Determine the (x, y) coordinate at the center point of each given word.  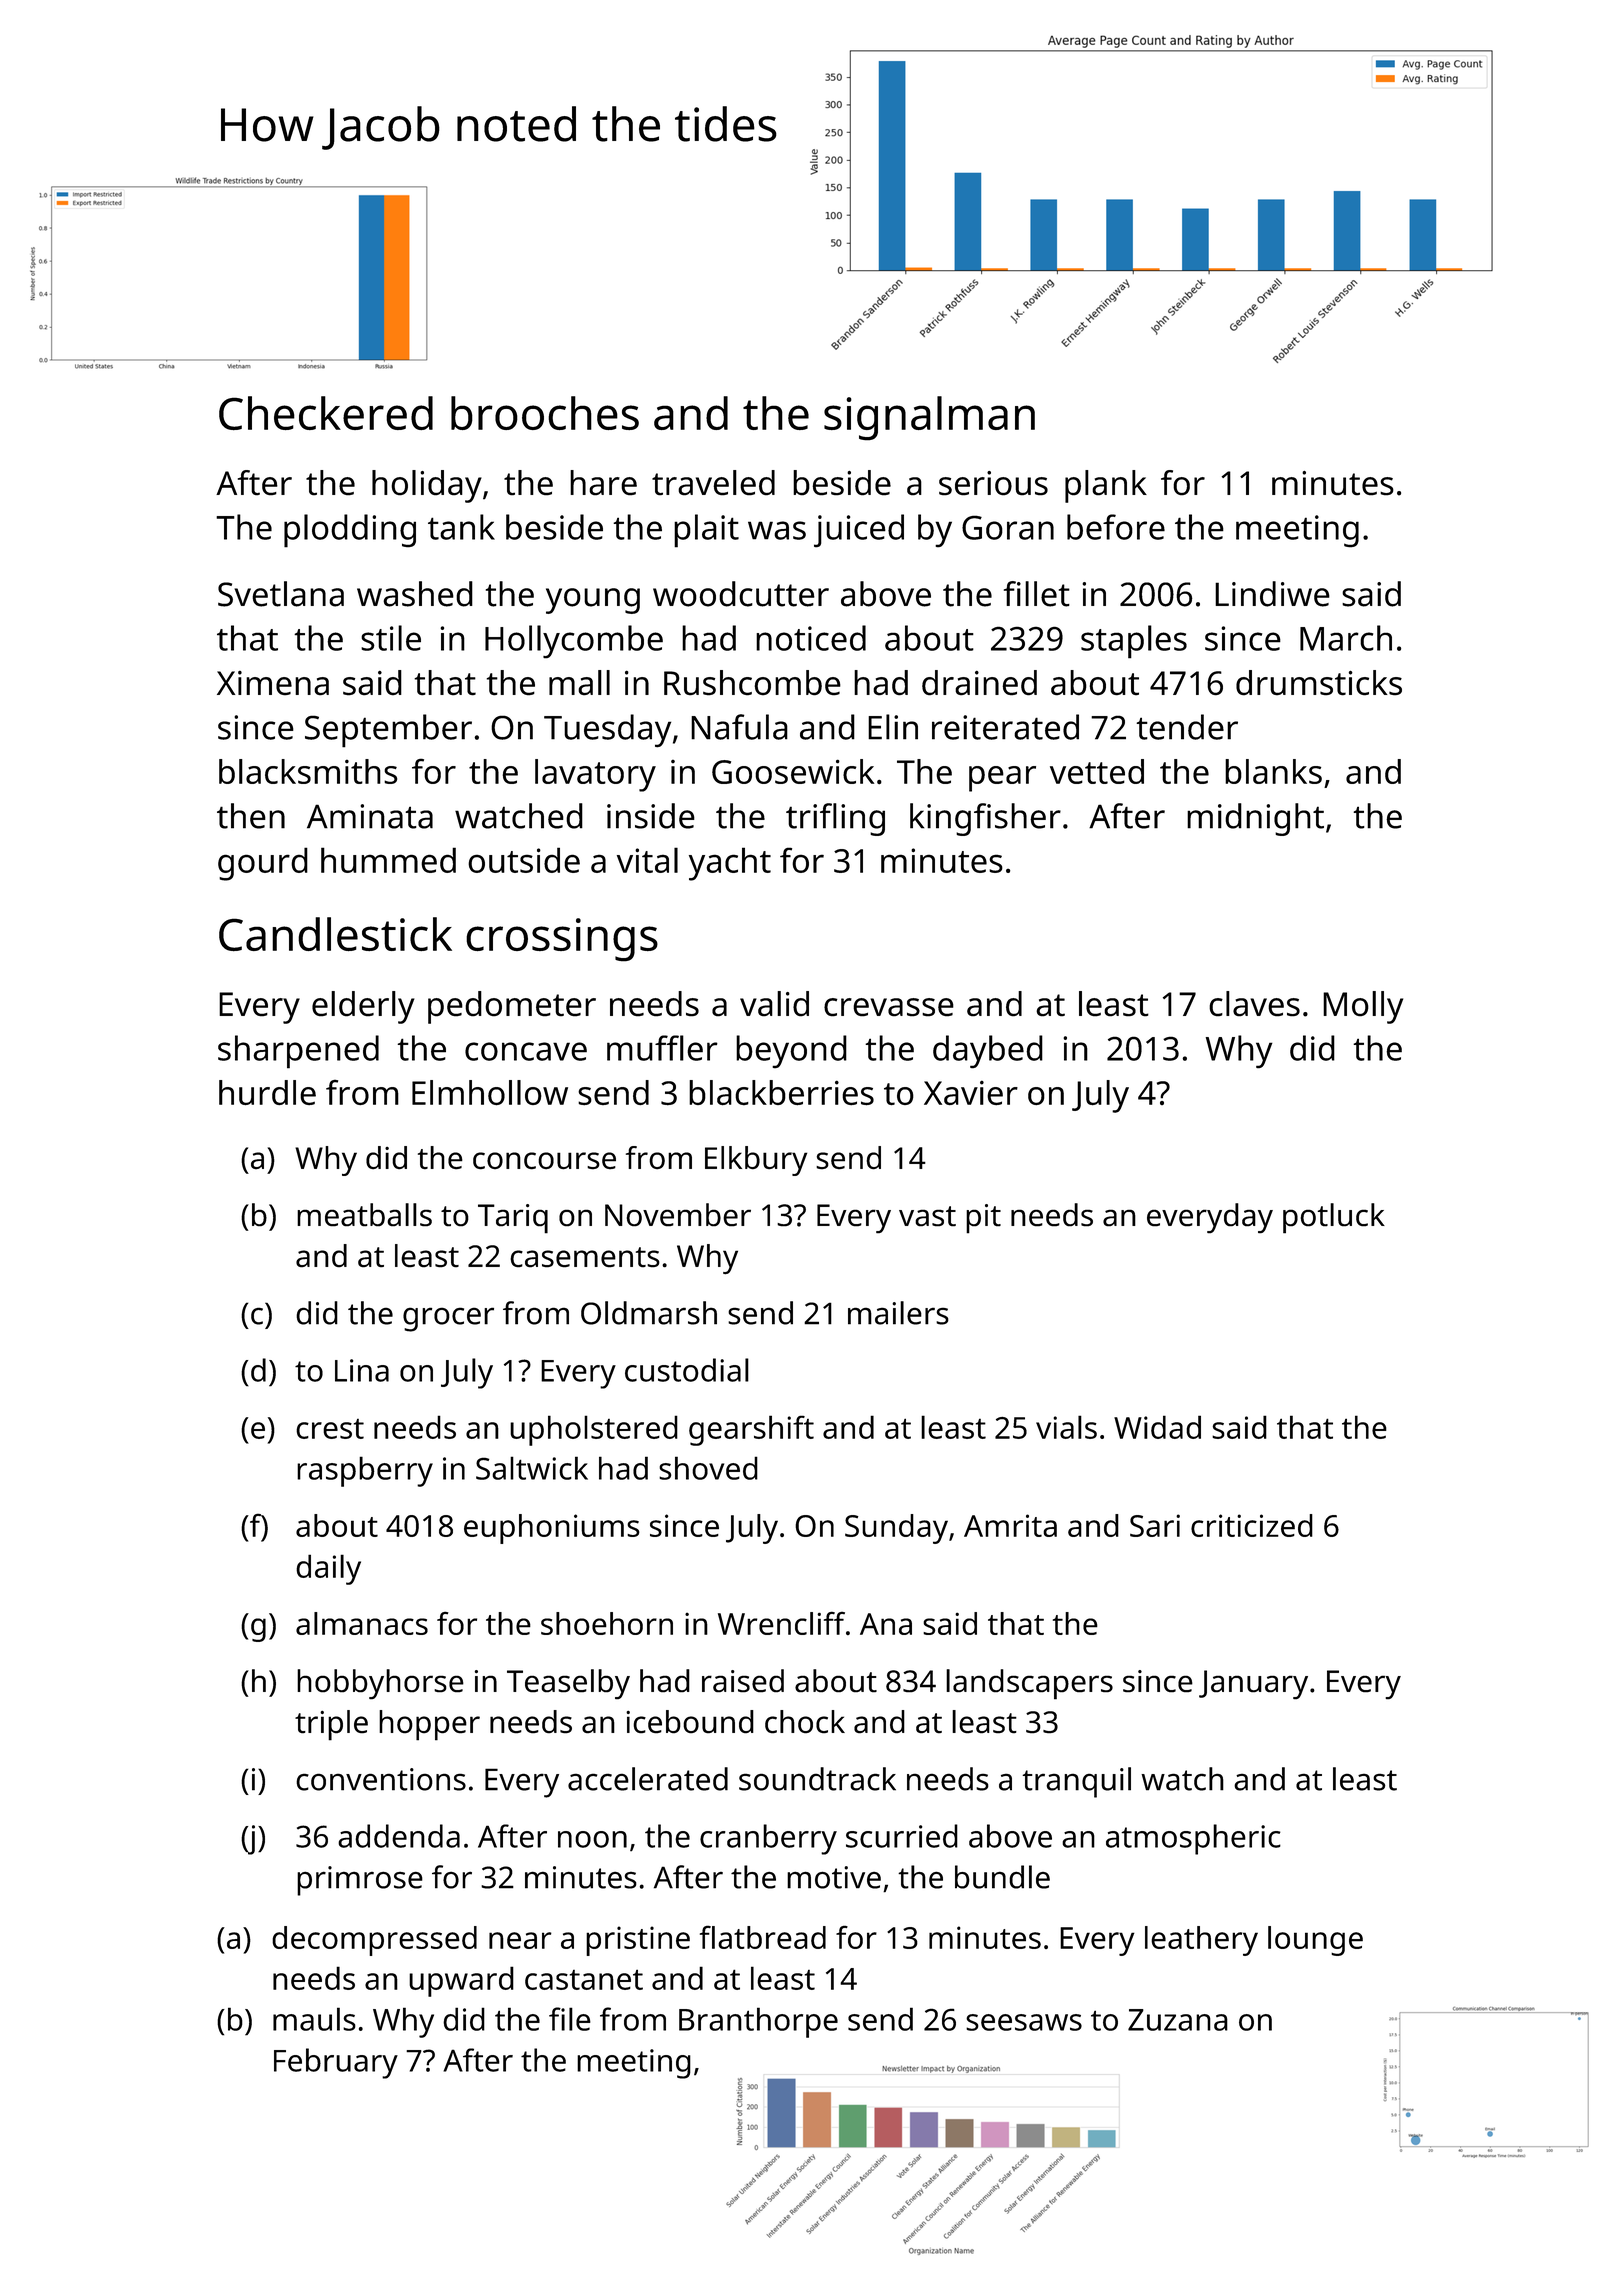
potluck (1334, 1218)
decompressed (374, 1941)
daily (328, 1569)
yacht (730, 864)
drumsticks (1319, 683)
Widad (1157, 1427)
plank (1106, 486)
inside (651, 816)
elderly (363, 1007)
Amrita (1010, 1525)
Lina (362, 1370)
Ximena (273, 683)
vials (1066, 1427)
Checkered (326, 413)
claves (1254, 1004)
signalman (929, 418)
